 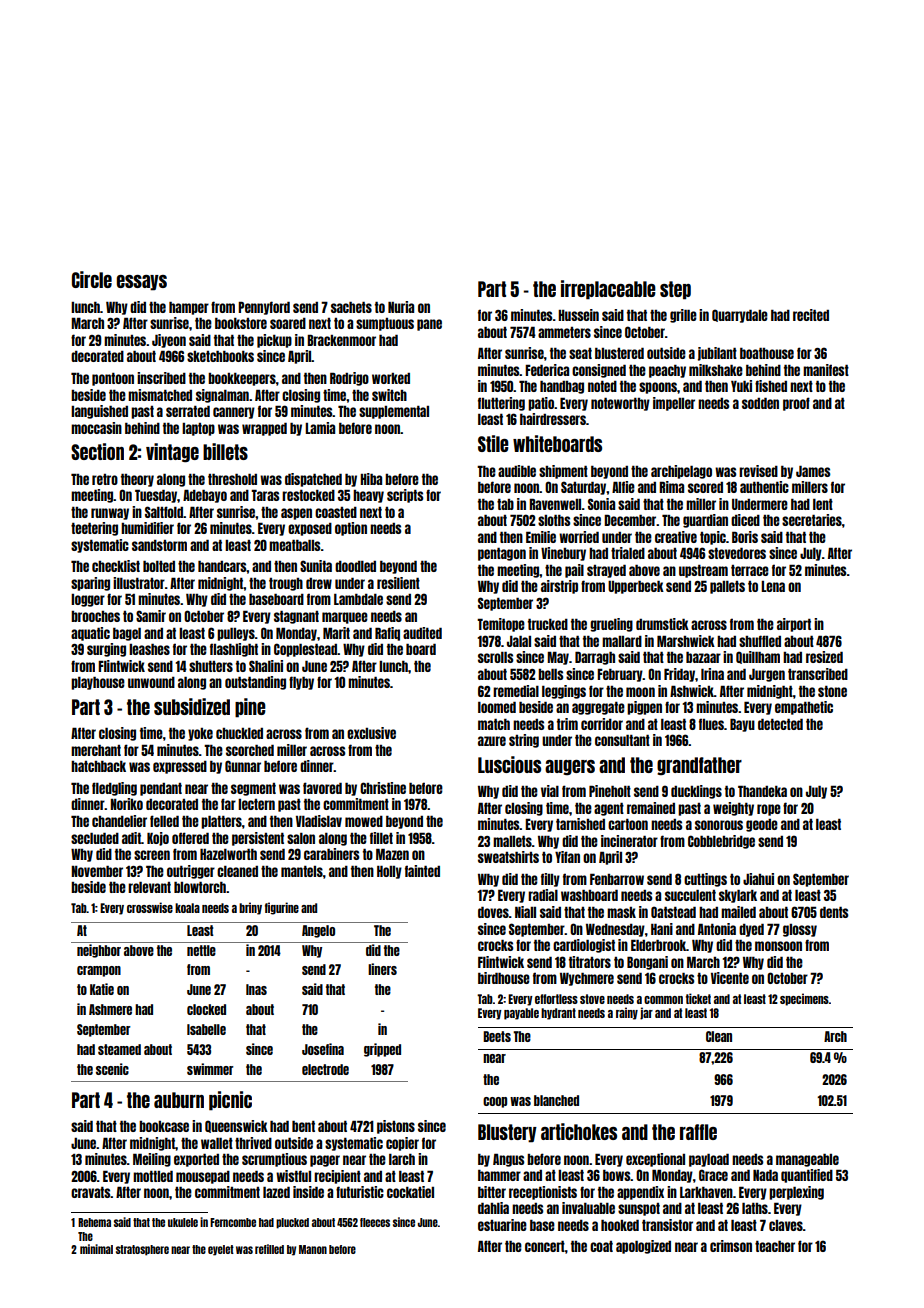 I want to click on detected, so click(x=780, y=724).
